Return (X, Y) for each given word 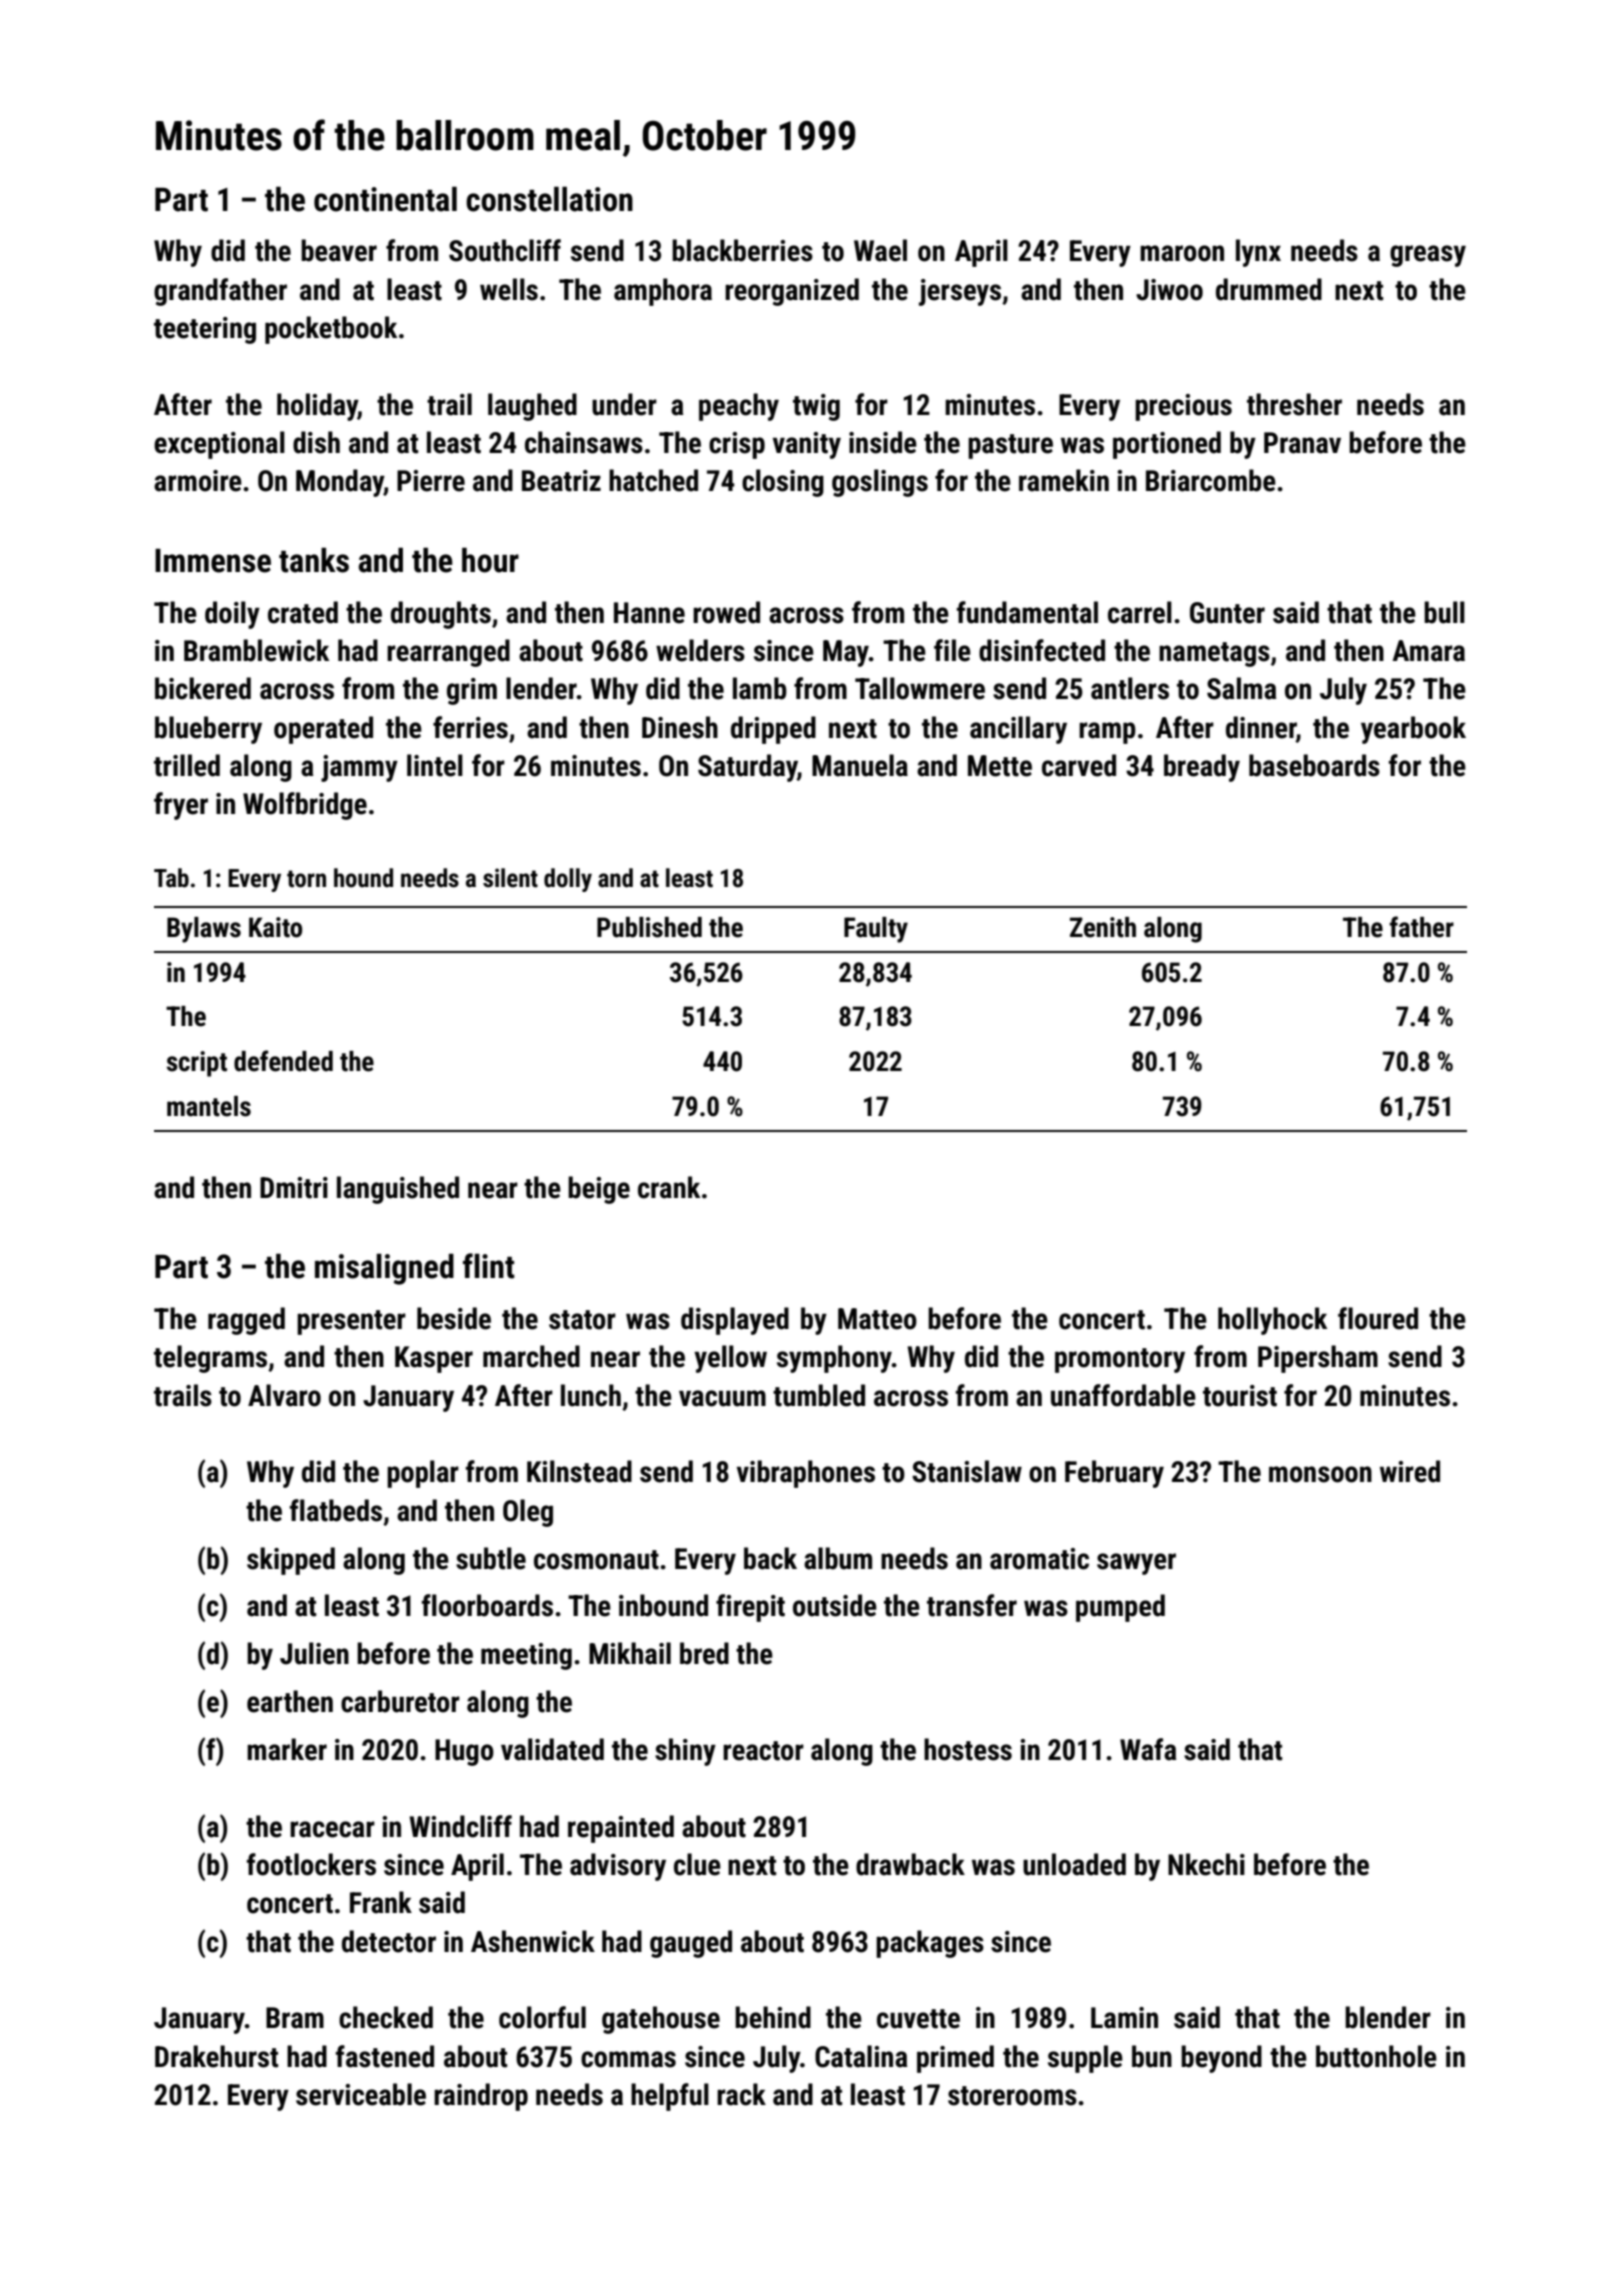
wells (509, 289)
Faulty (876, 930)
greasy (1428, 256)
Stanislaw (967, 1471)
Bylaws (204, 930)
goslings (880, 483)
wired (1410, 1471)
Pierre (431, 481)
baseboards (1314, 765)
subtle (491, 1558)
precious (1183, 407)
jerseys (960, 292)
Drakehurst (216, 2056)
